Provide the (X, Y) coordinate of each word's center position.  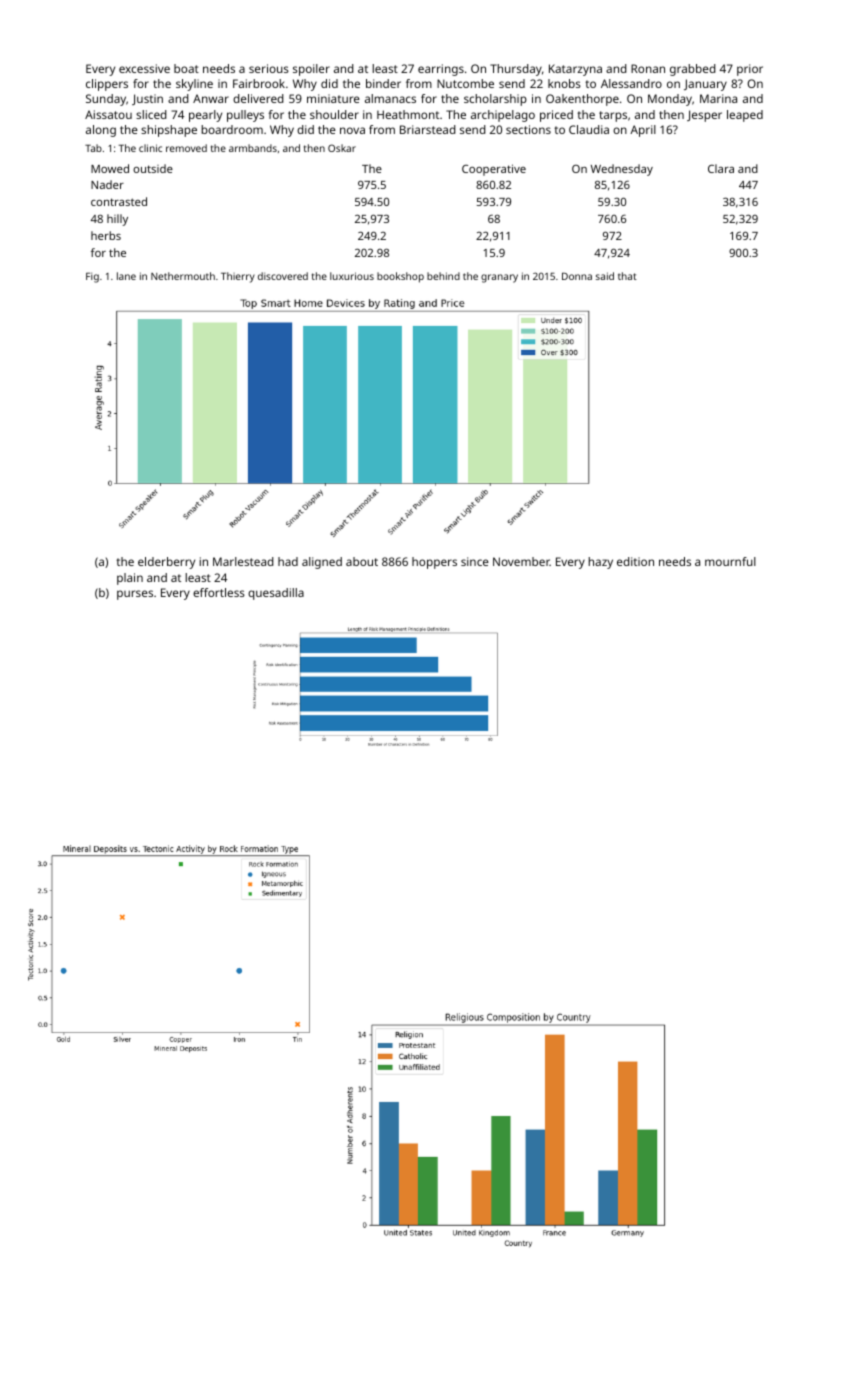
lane (126, 276)
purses (135, 595)
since (475, 561)
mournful (730, 561)
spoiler (311, 70)
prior (750, 70)
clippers (107, 85)
